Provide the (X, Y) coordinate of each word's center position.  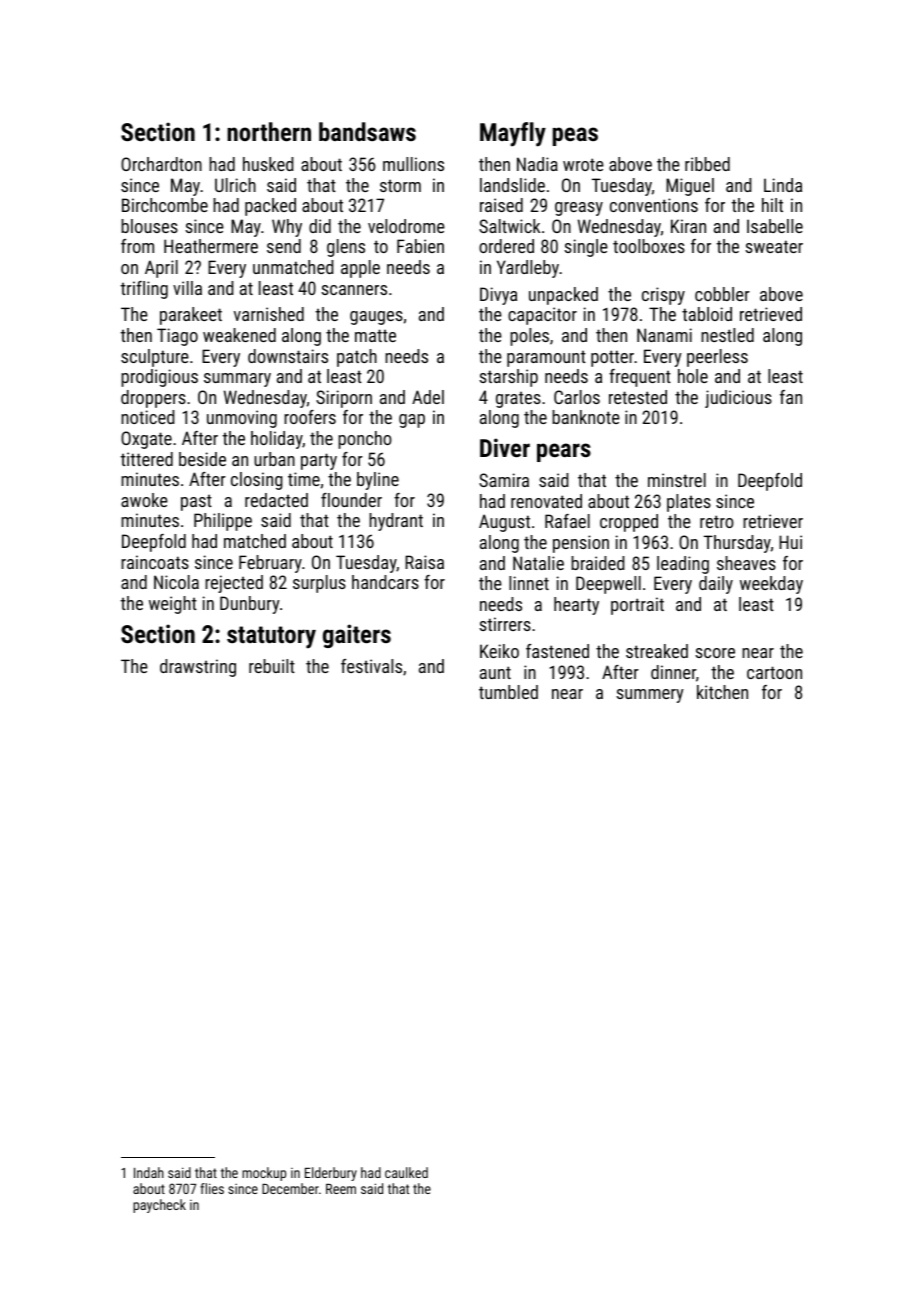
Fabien (420, 246)
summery (650, 696)
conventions (654, 205)
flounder (351, 500)
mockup (264, 1174)
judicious (738, 399)
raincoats (155, 562)
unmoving (242, 419)
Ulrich (235, 185)
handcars (385, 582)
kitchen (722, 692)
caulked (406, 1172)
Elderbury (331, 1174)
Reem (341, 1189)
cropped (629, 523)
